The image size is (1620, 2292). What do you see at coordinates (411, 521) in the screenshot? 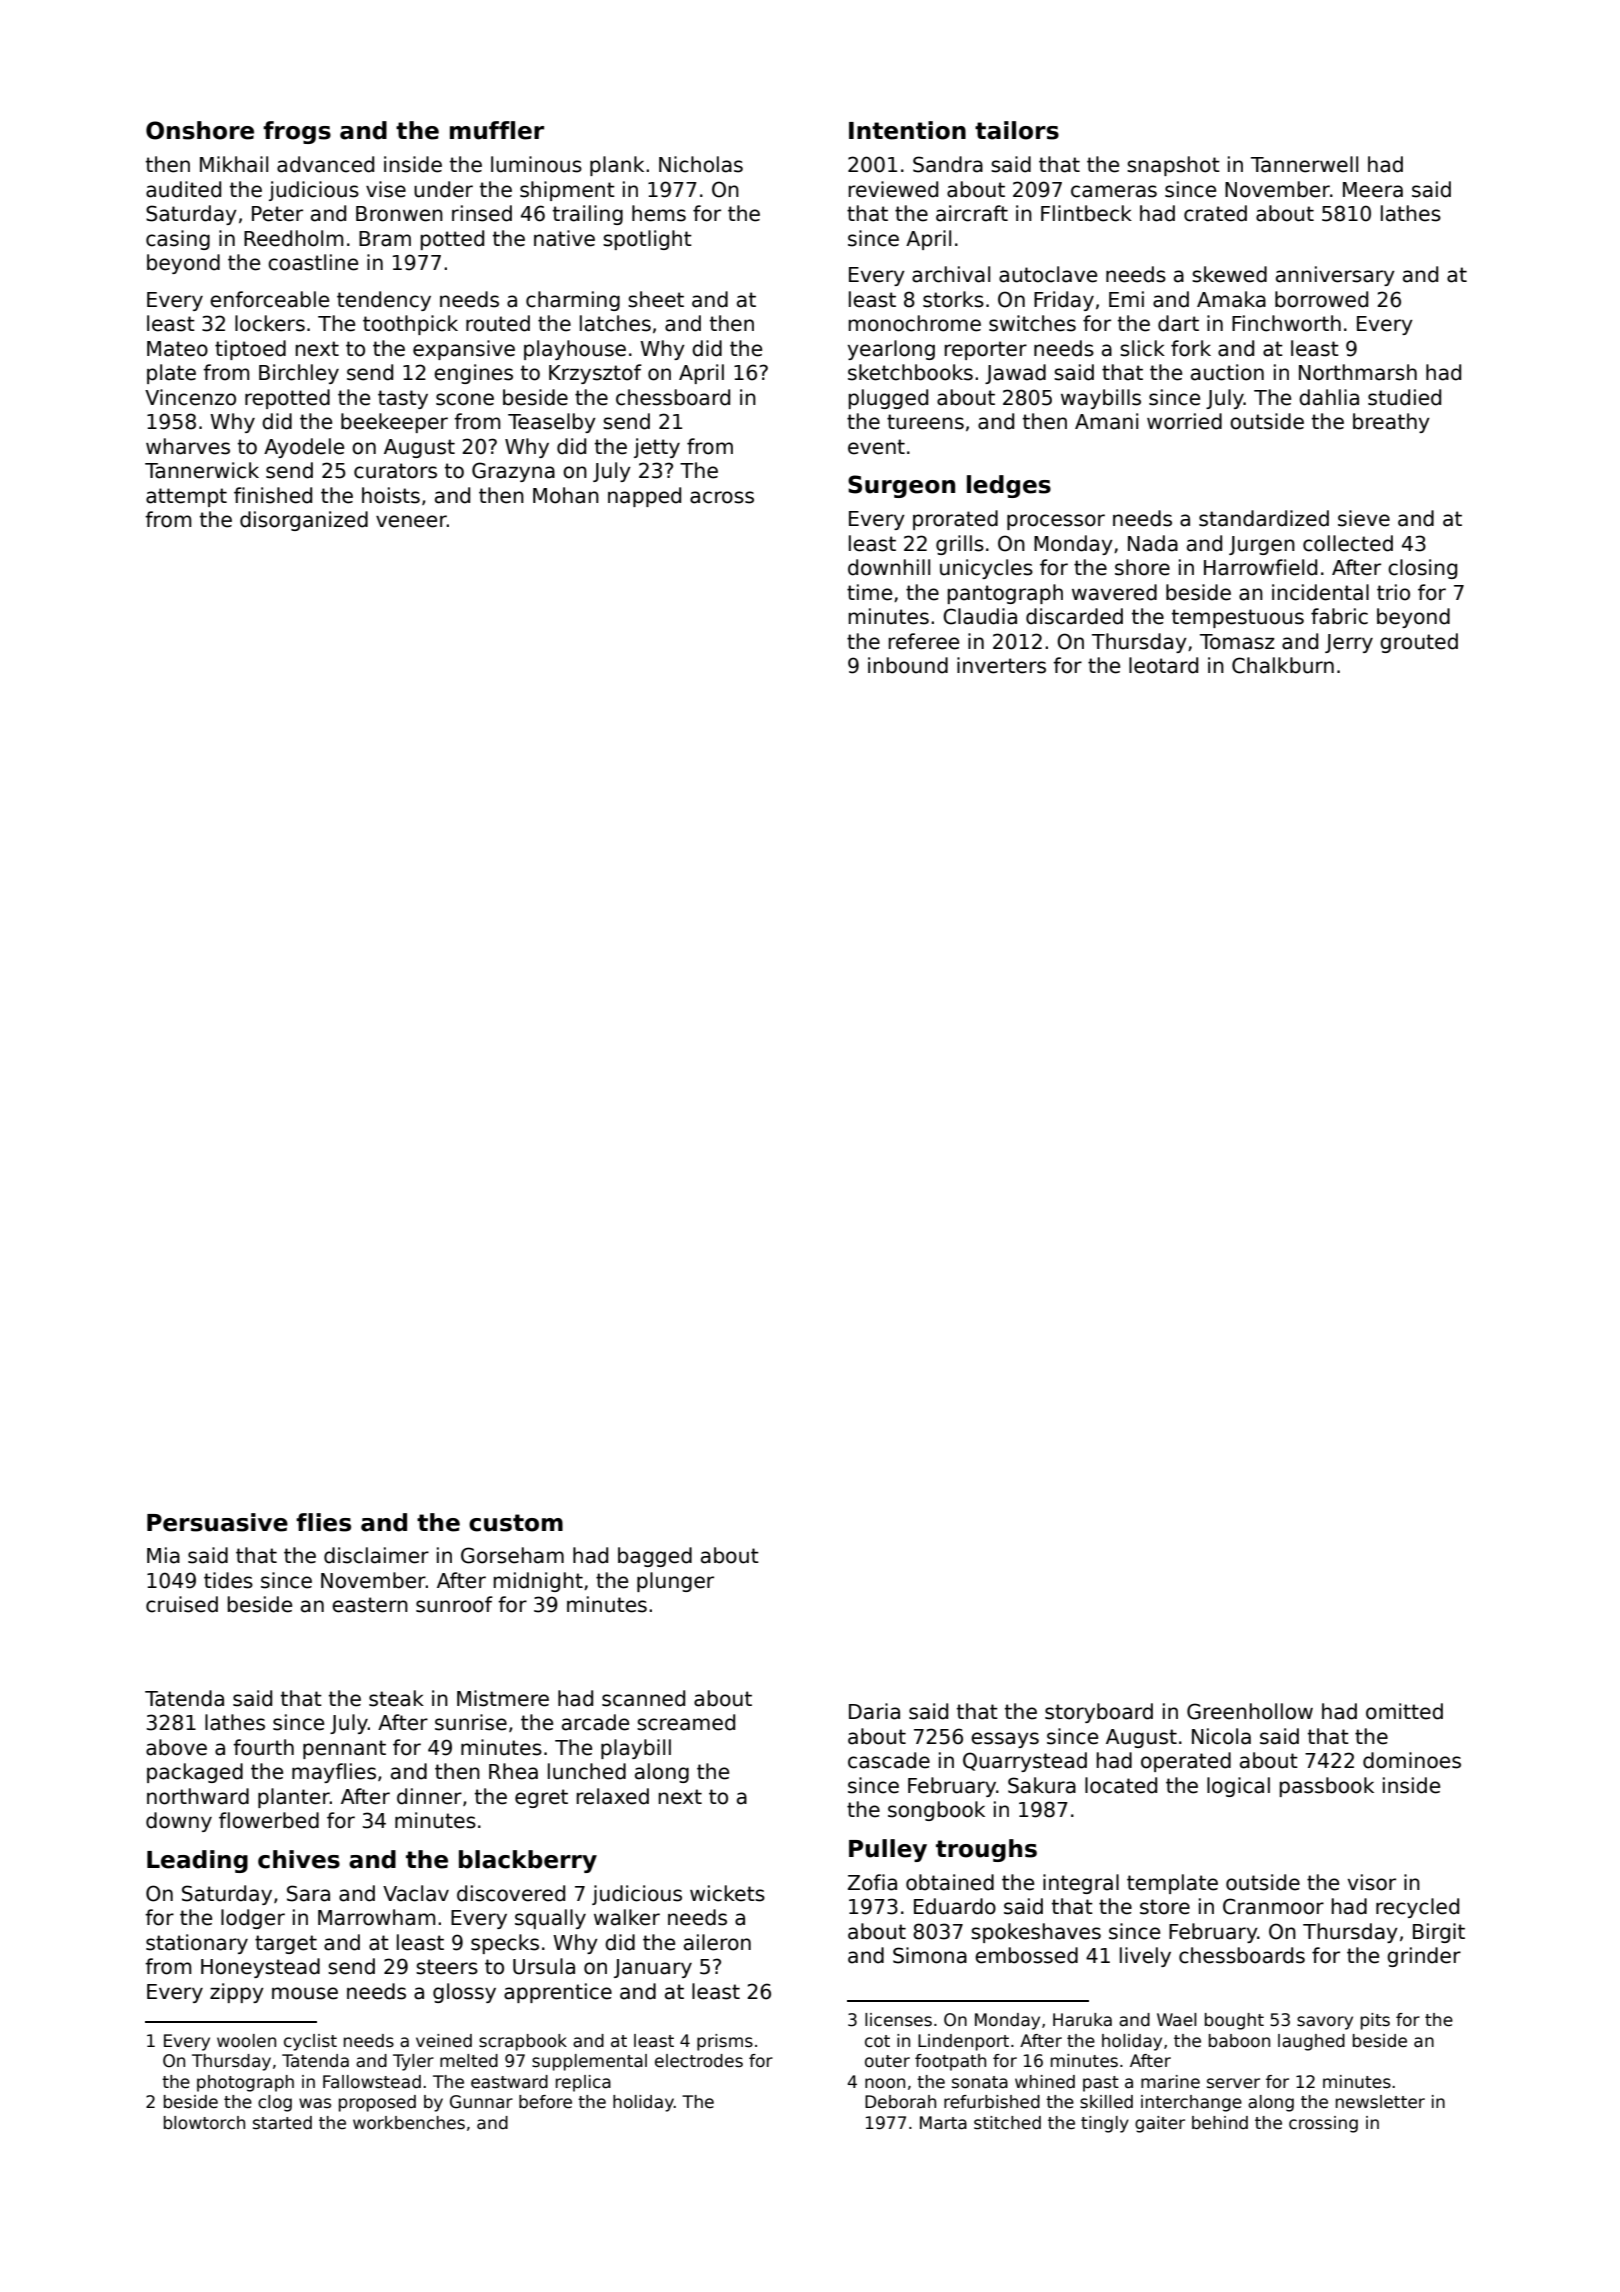
I see `veneer` at bounding box center [411, 521].
